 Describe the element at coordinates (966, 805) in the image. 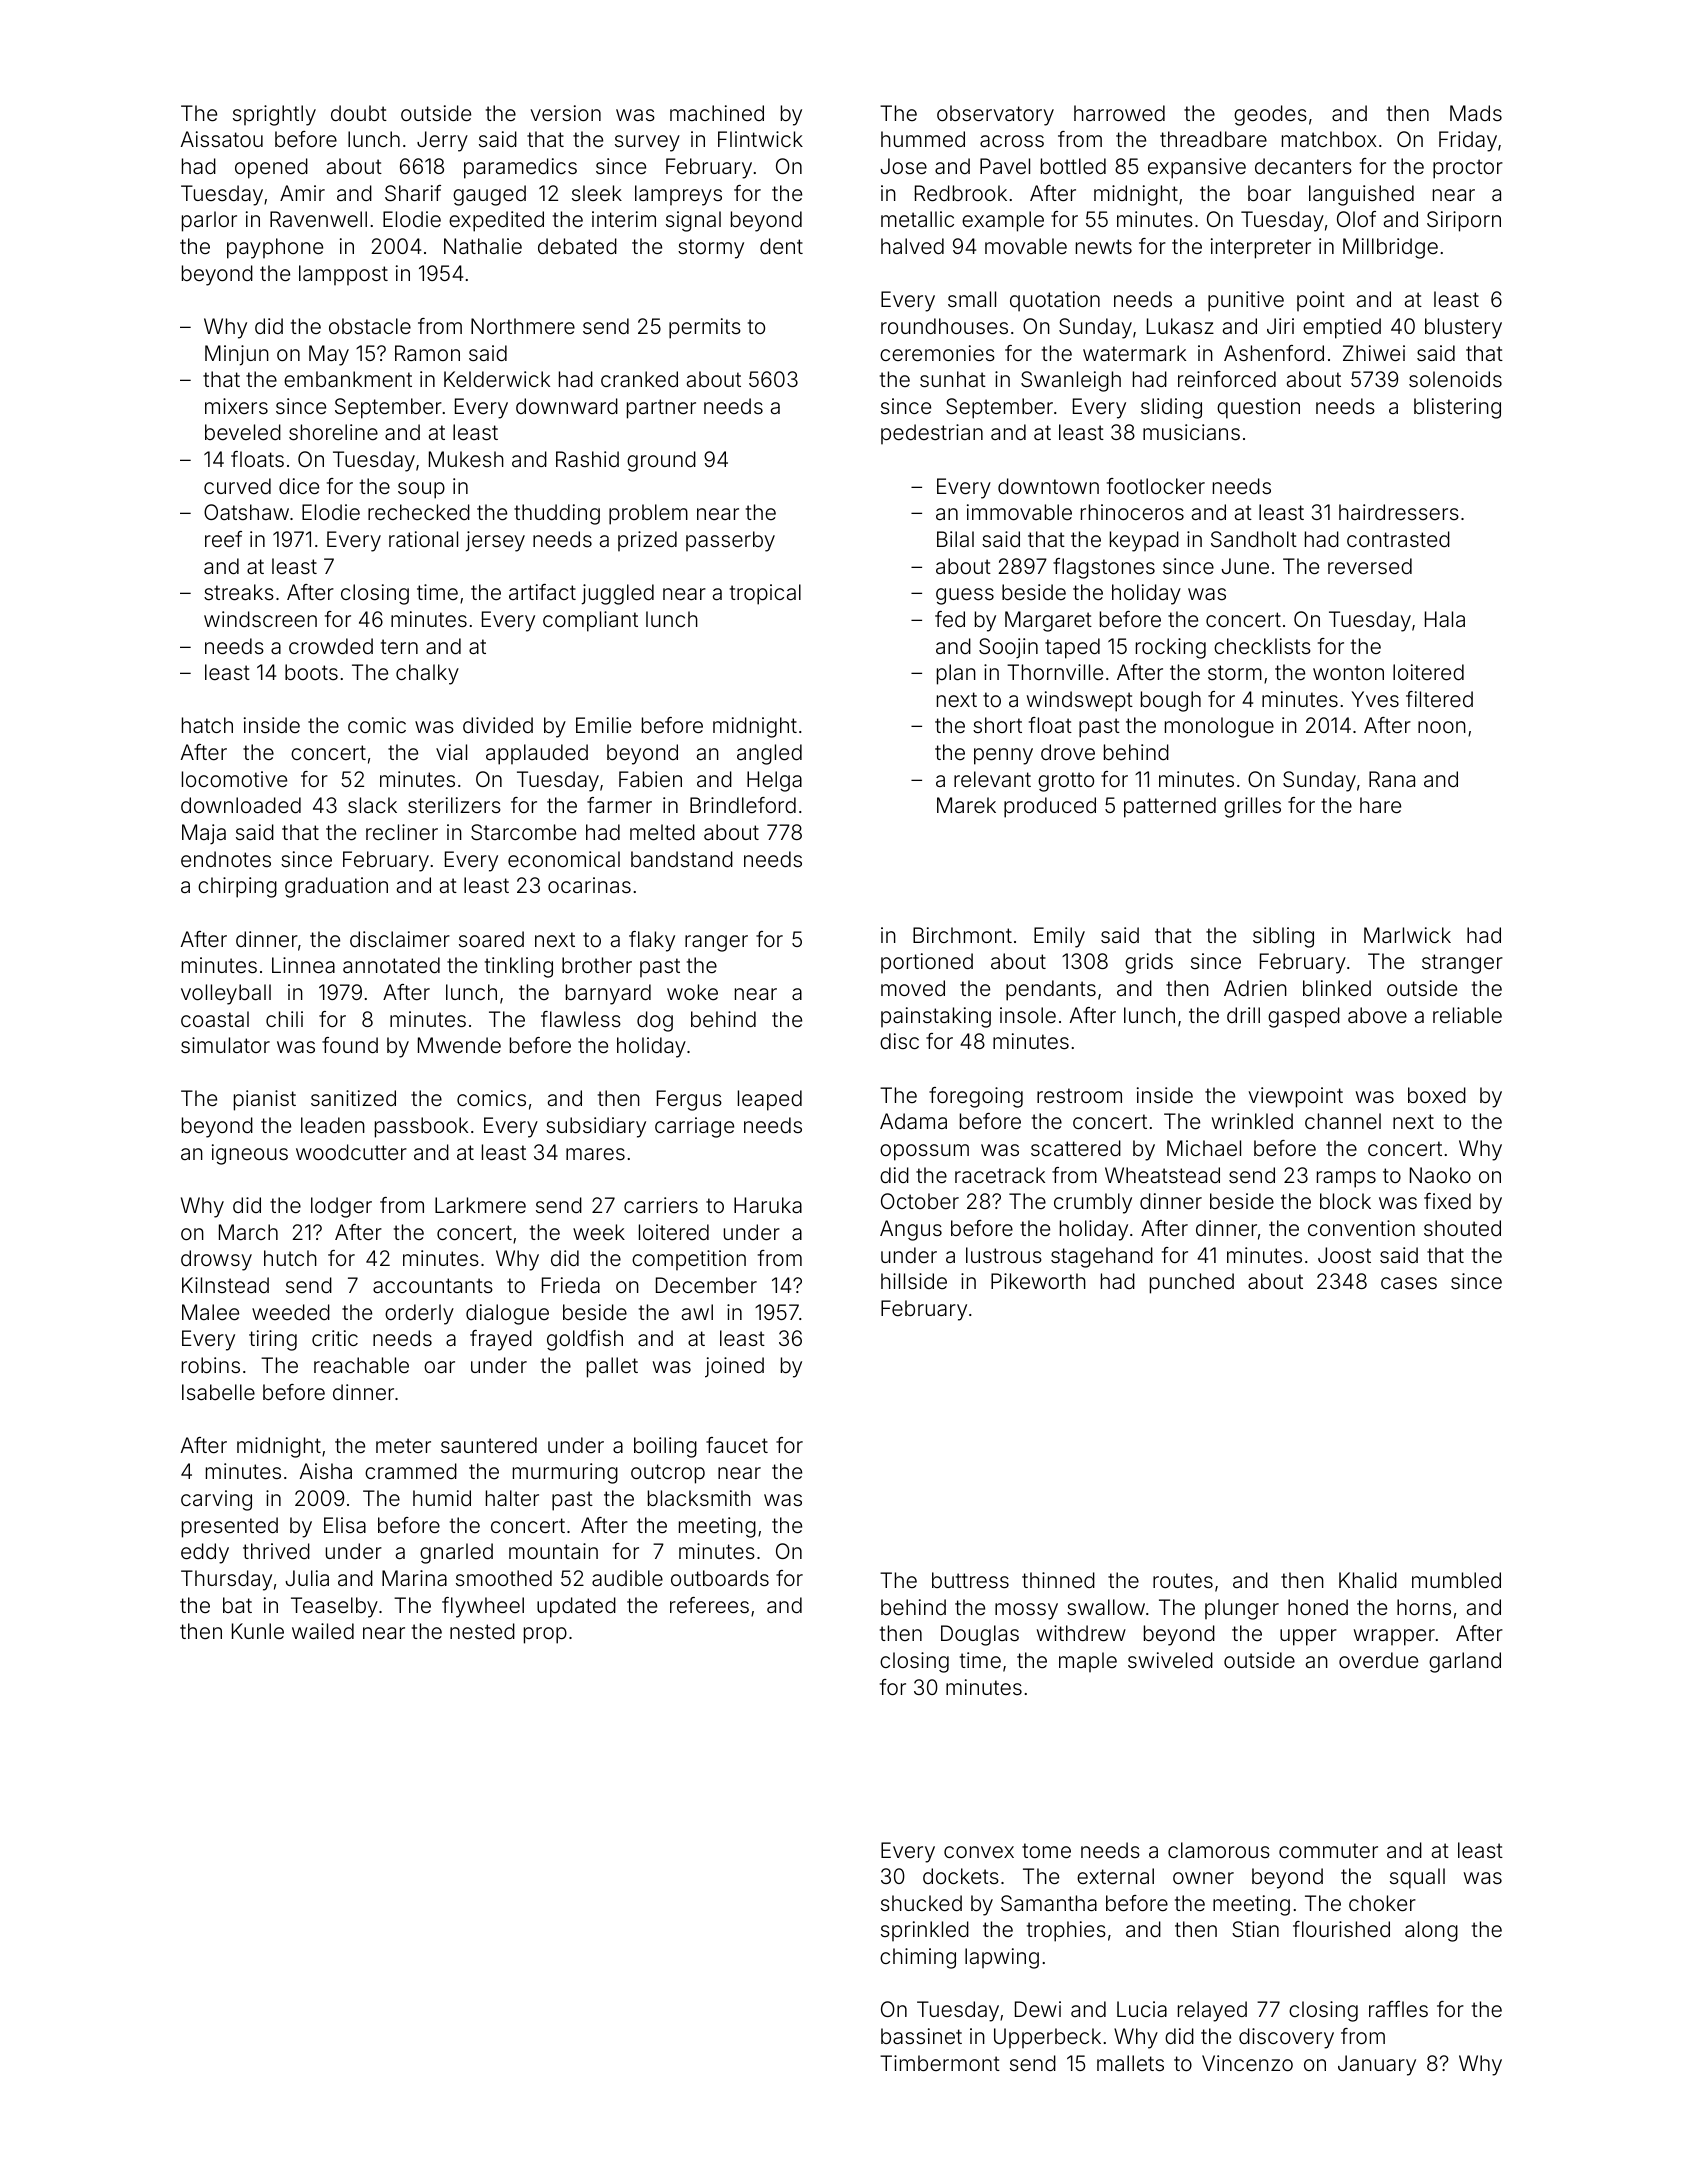

I see `Marek` at that location.
